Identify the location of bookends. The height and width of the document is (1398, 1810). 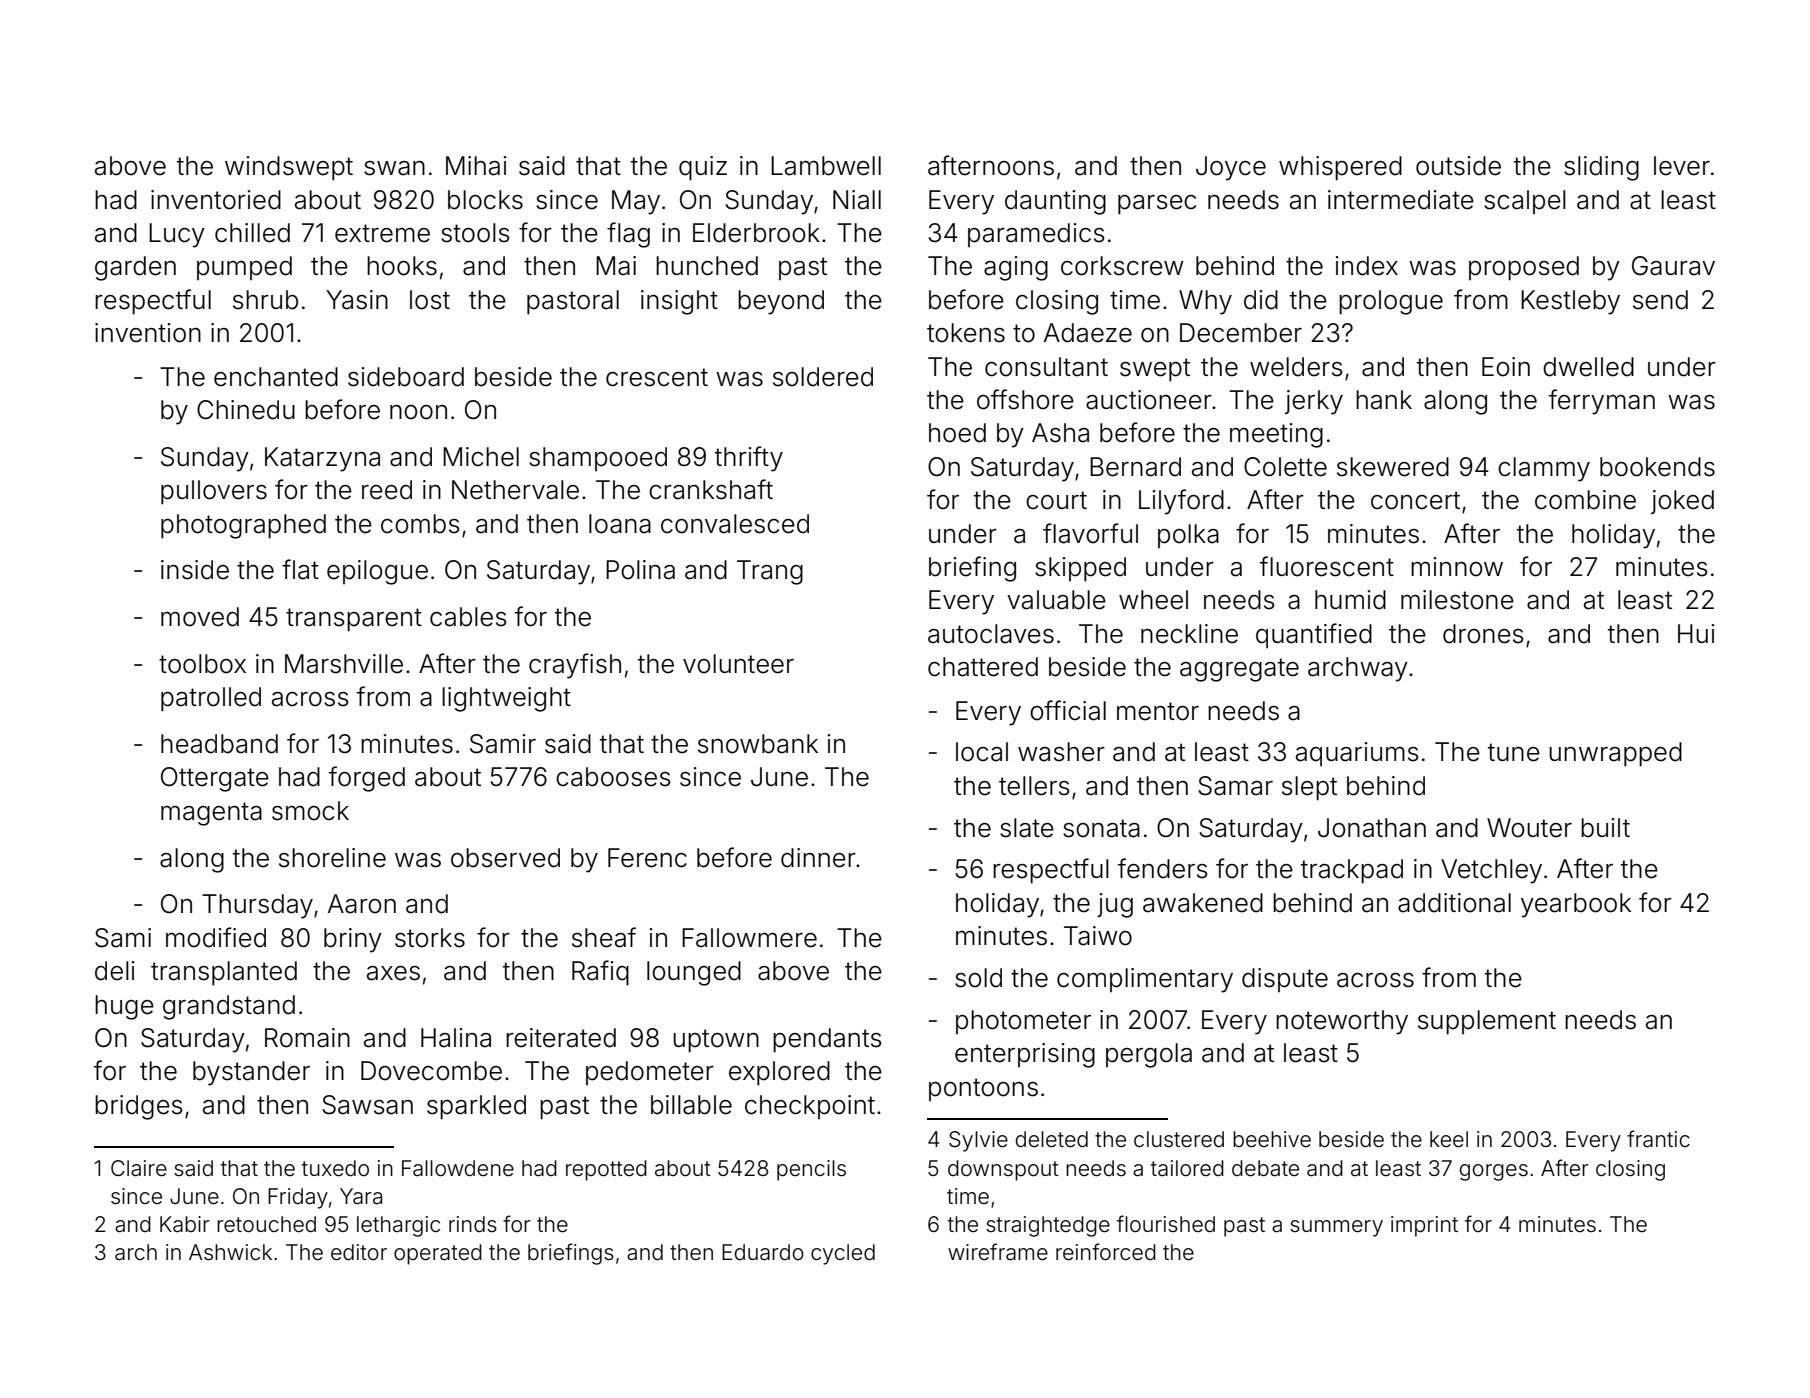
(1657, 467).
